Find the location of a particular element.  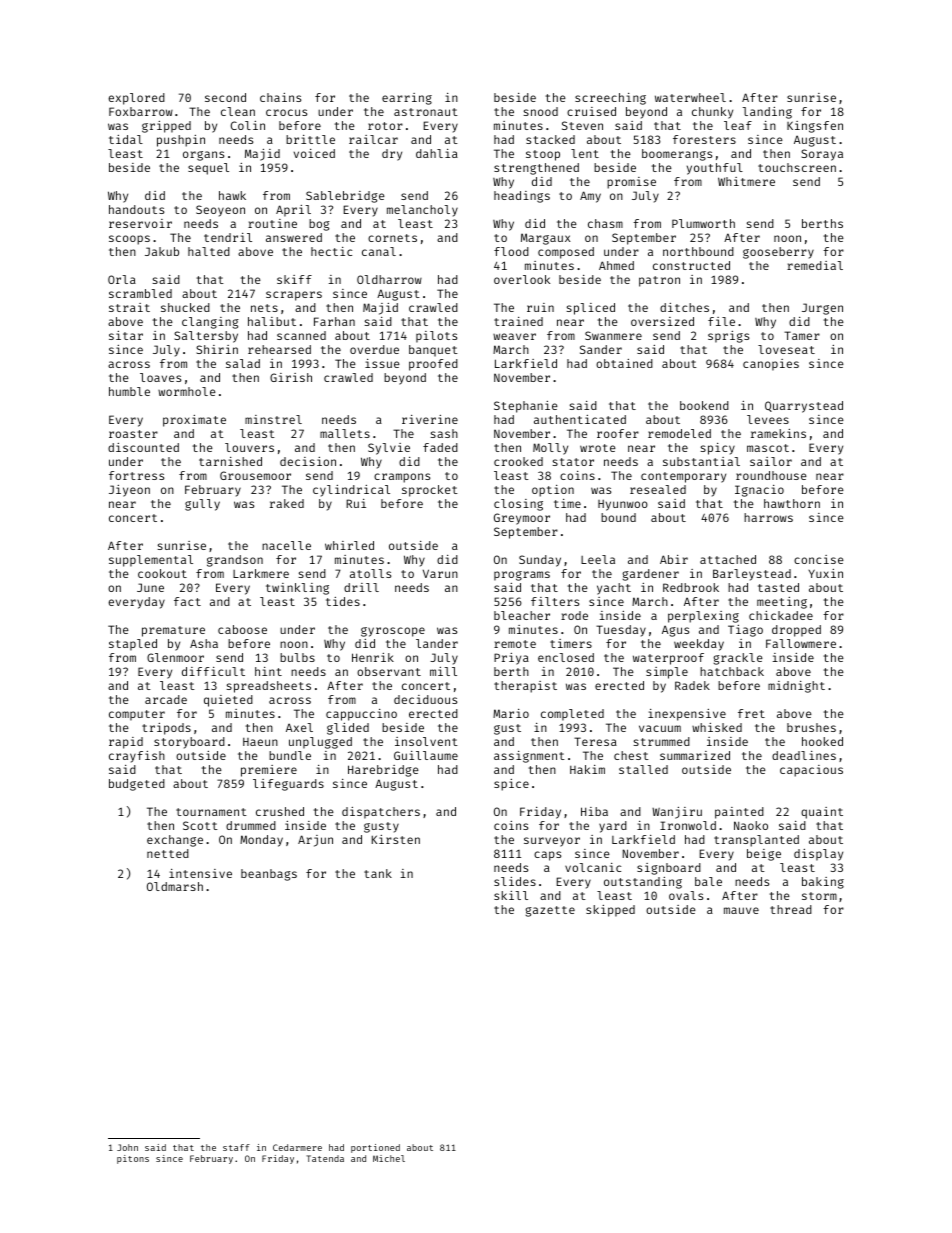

hawk is located at coordinates (232, 195).
